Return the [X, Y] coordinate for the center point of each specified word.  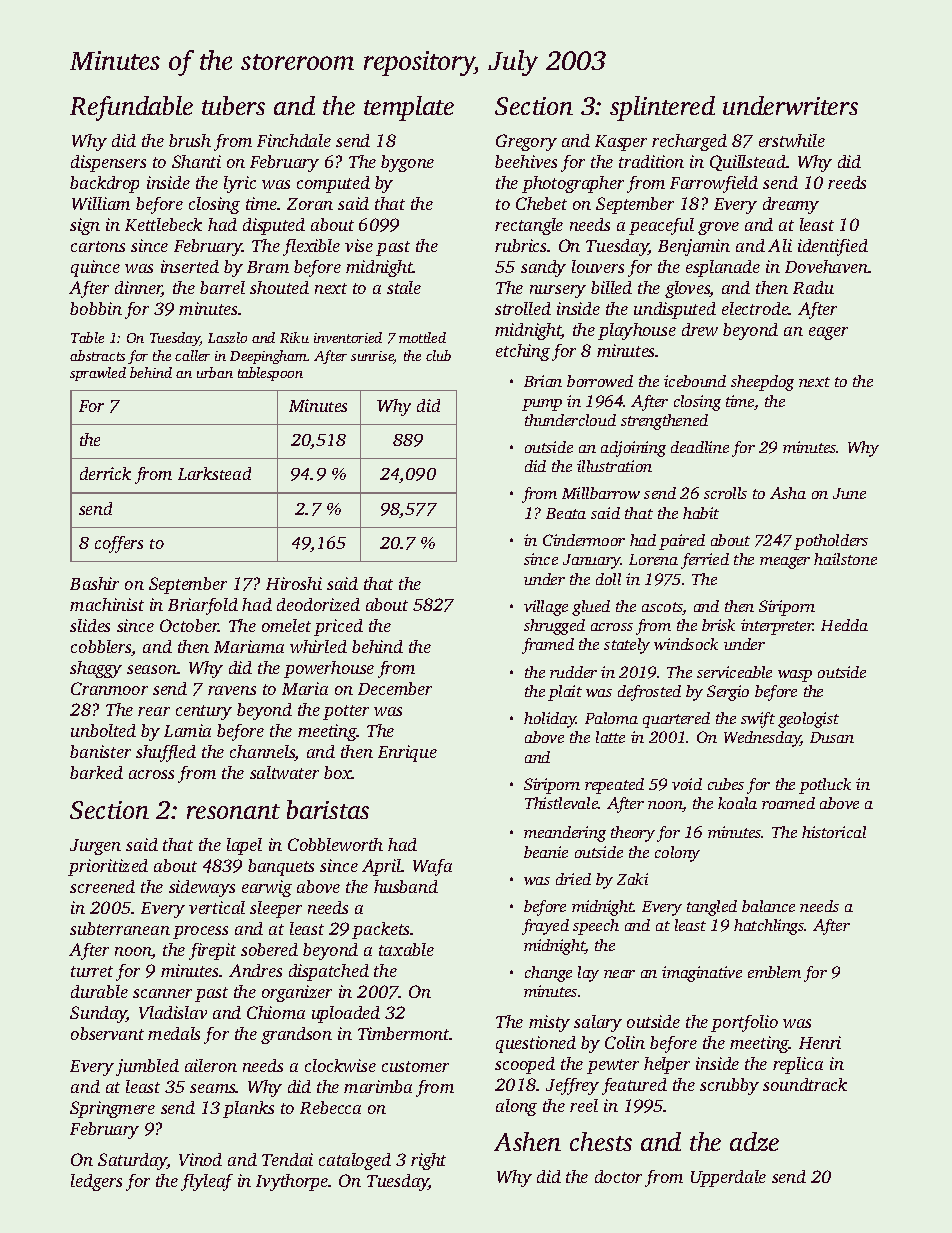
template [409, 108]
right [428, 1161]
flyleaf [207, 1182]
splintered [662, 108]
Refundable [131, 108]
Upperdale [728, 1178]
